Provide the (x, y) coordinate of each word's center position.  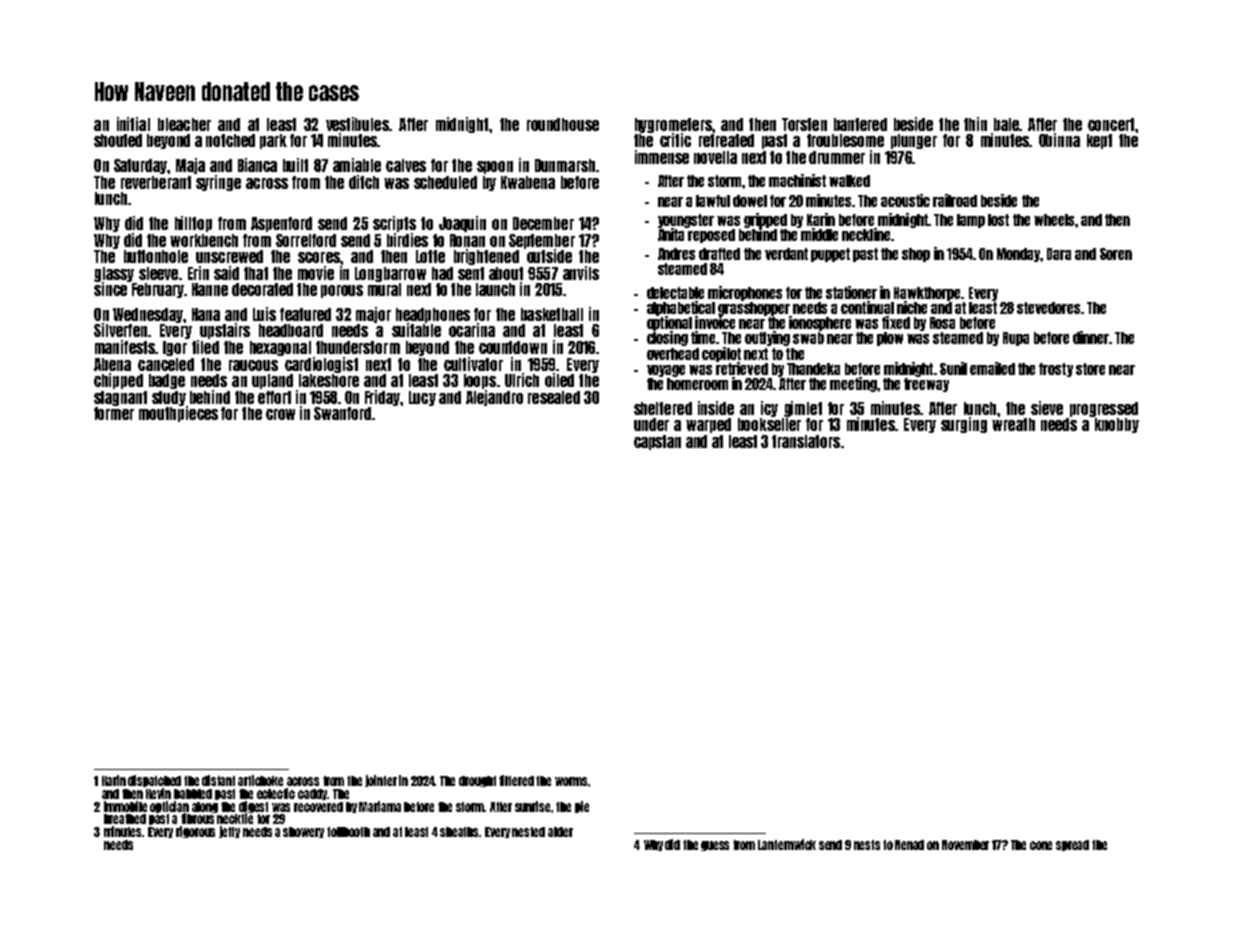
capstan (657, 442)
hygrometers (673, 125)
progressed (1104, 409)
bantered (860, 124)
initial (133, 124)
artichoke (260, 780)
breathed (125, 819)
